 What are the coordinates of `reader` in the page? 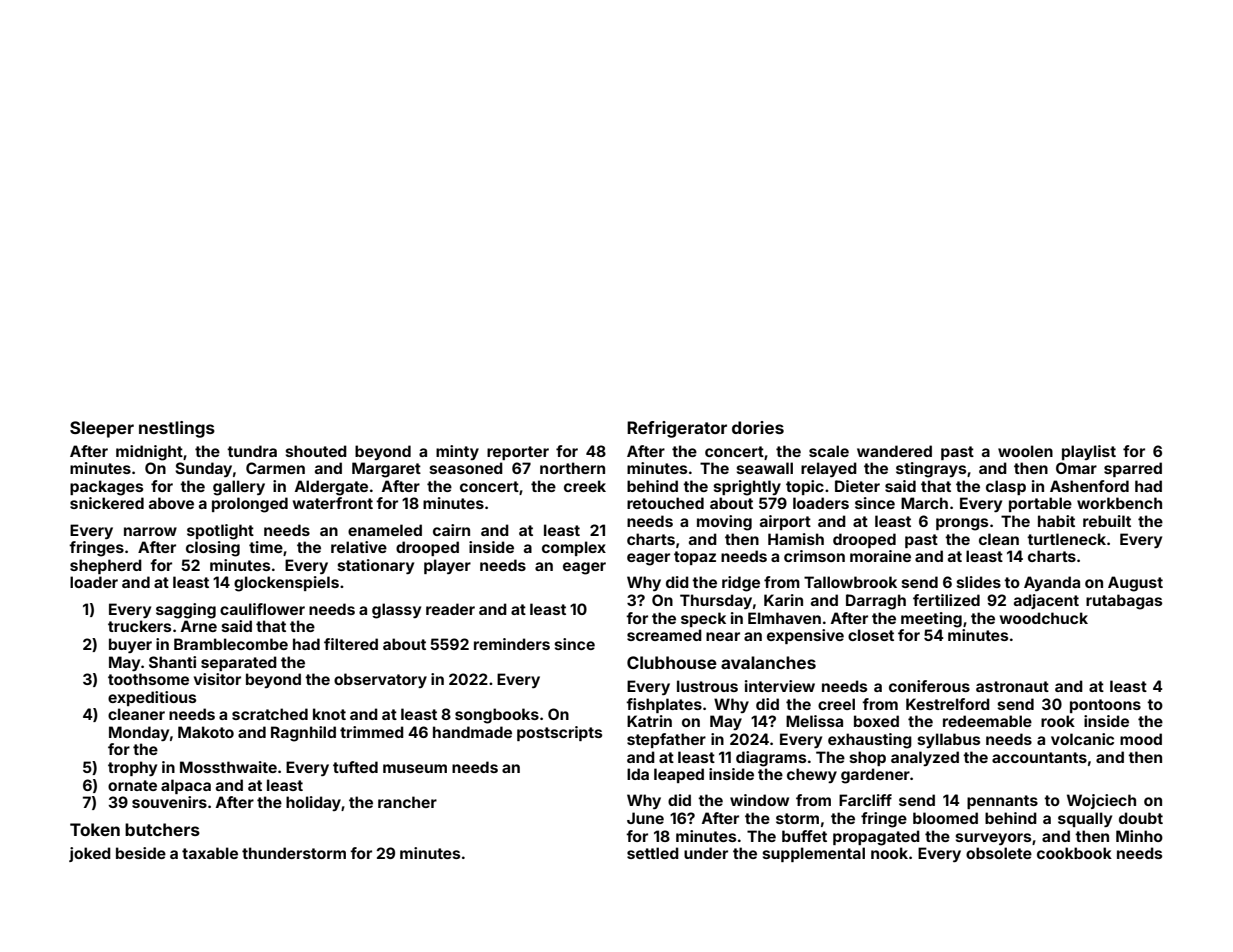 It's located at (450, 609).
